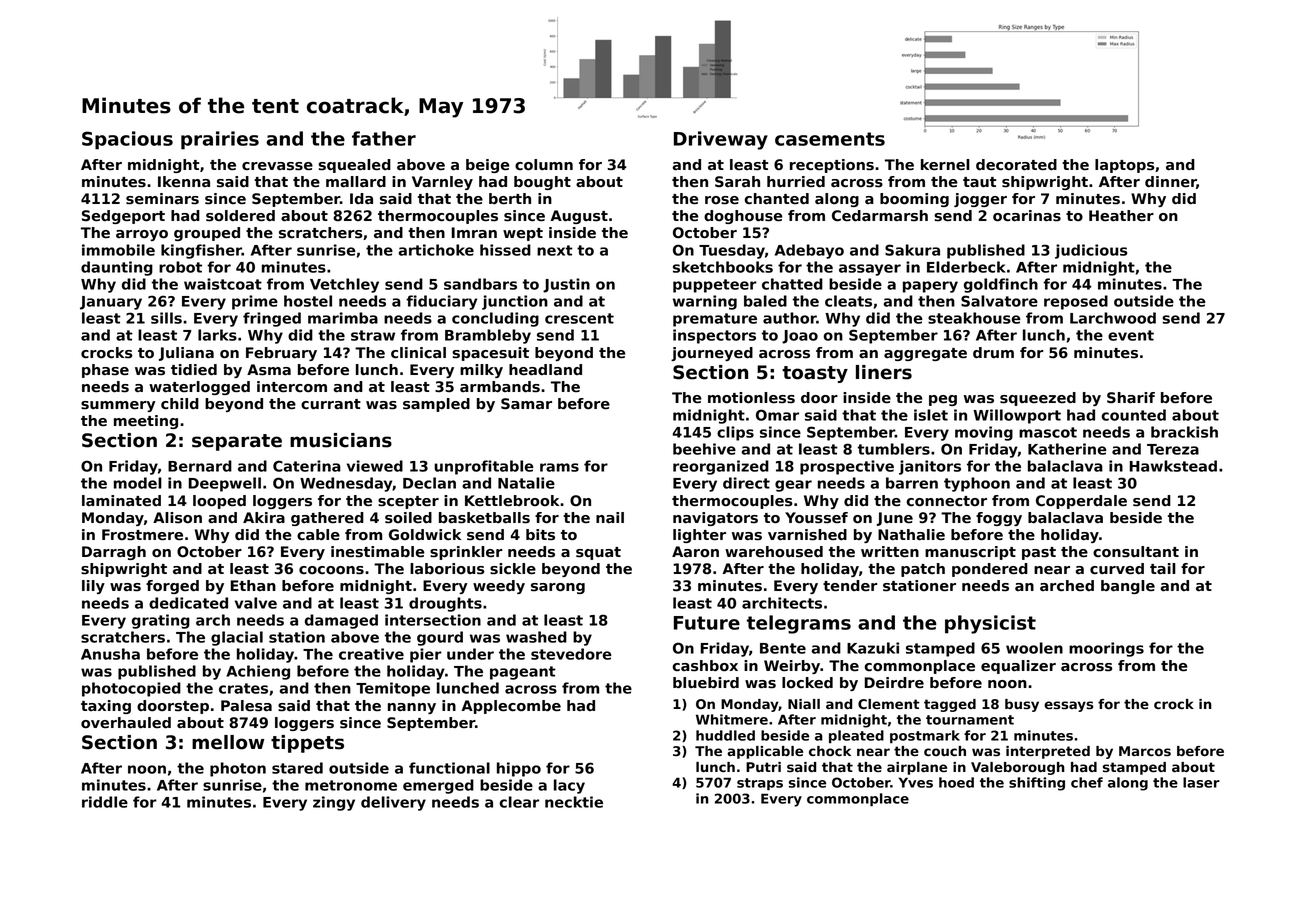 This screenshot has height=924, width=1308. What do you see at coordinates (1091, 251) in the screenshot?
I see `judicious` at bounding box center [1091, 251].
